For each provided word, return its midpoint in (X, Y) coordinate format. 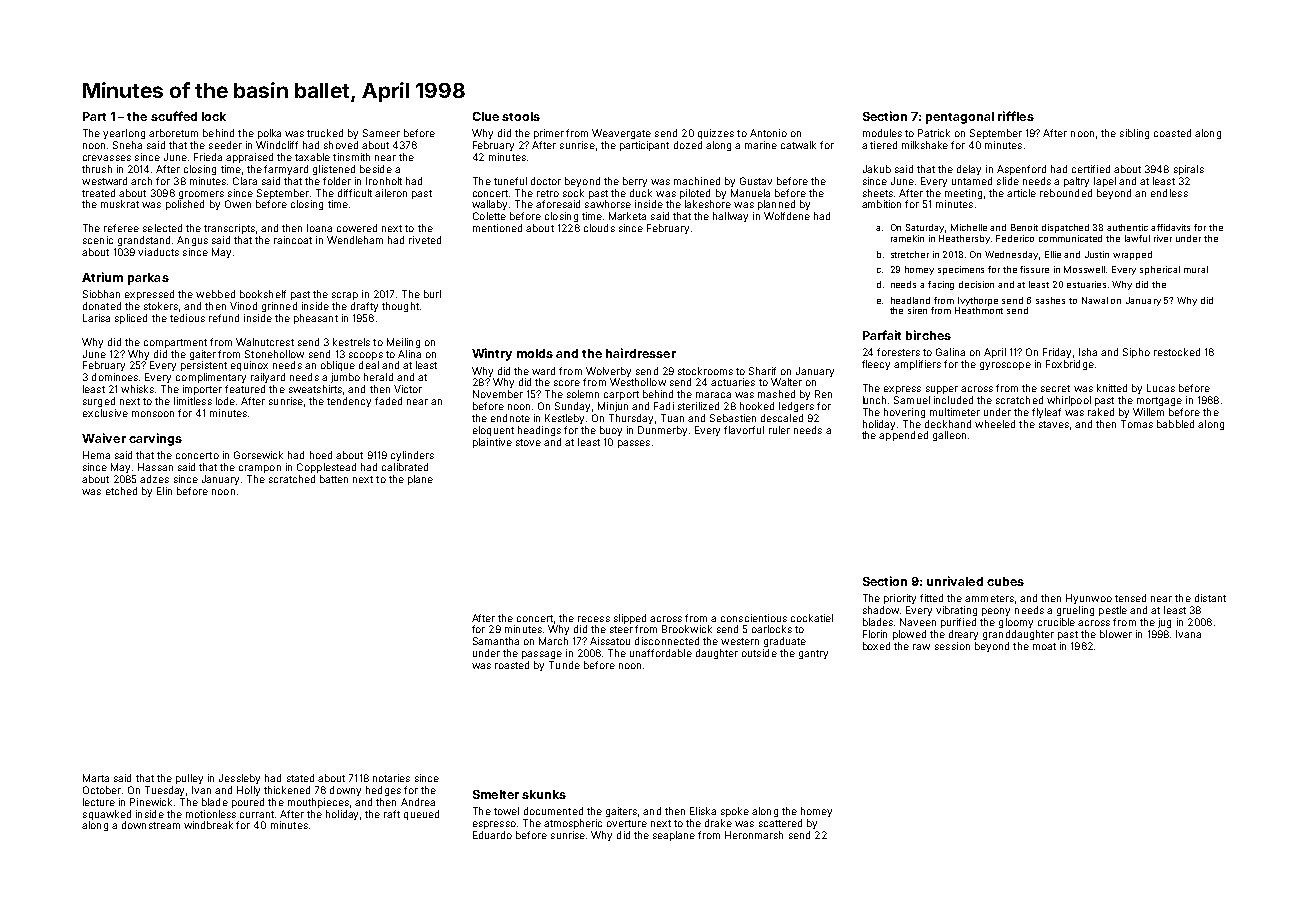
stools (521, 116)
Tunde (564, 665)
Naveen (918, 622)
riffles (1016, 116)
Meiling (403, 343)
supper (942, 390)
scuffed (174, 116)
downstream (151, 825)
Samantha (496, 641)
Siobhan (101, 294)
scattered (780, 823)
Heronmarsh (754, 835)
